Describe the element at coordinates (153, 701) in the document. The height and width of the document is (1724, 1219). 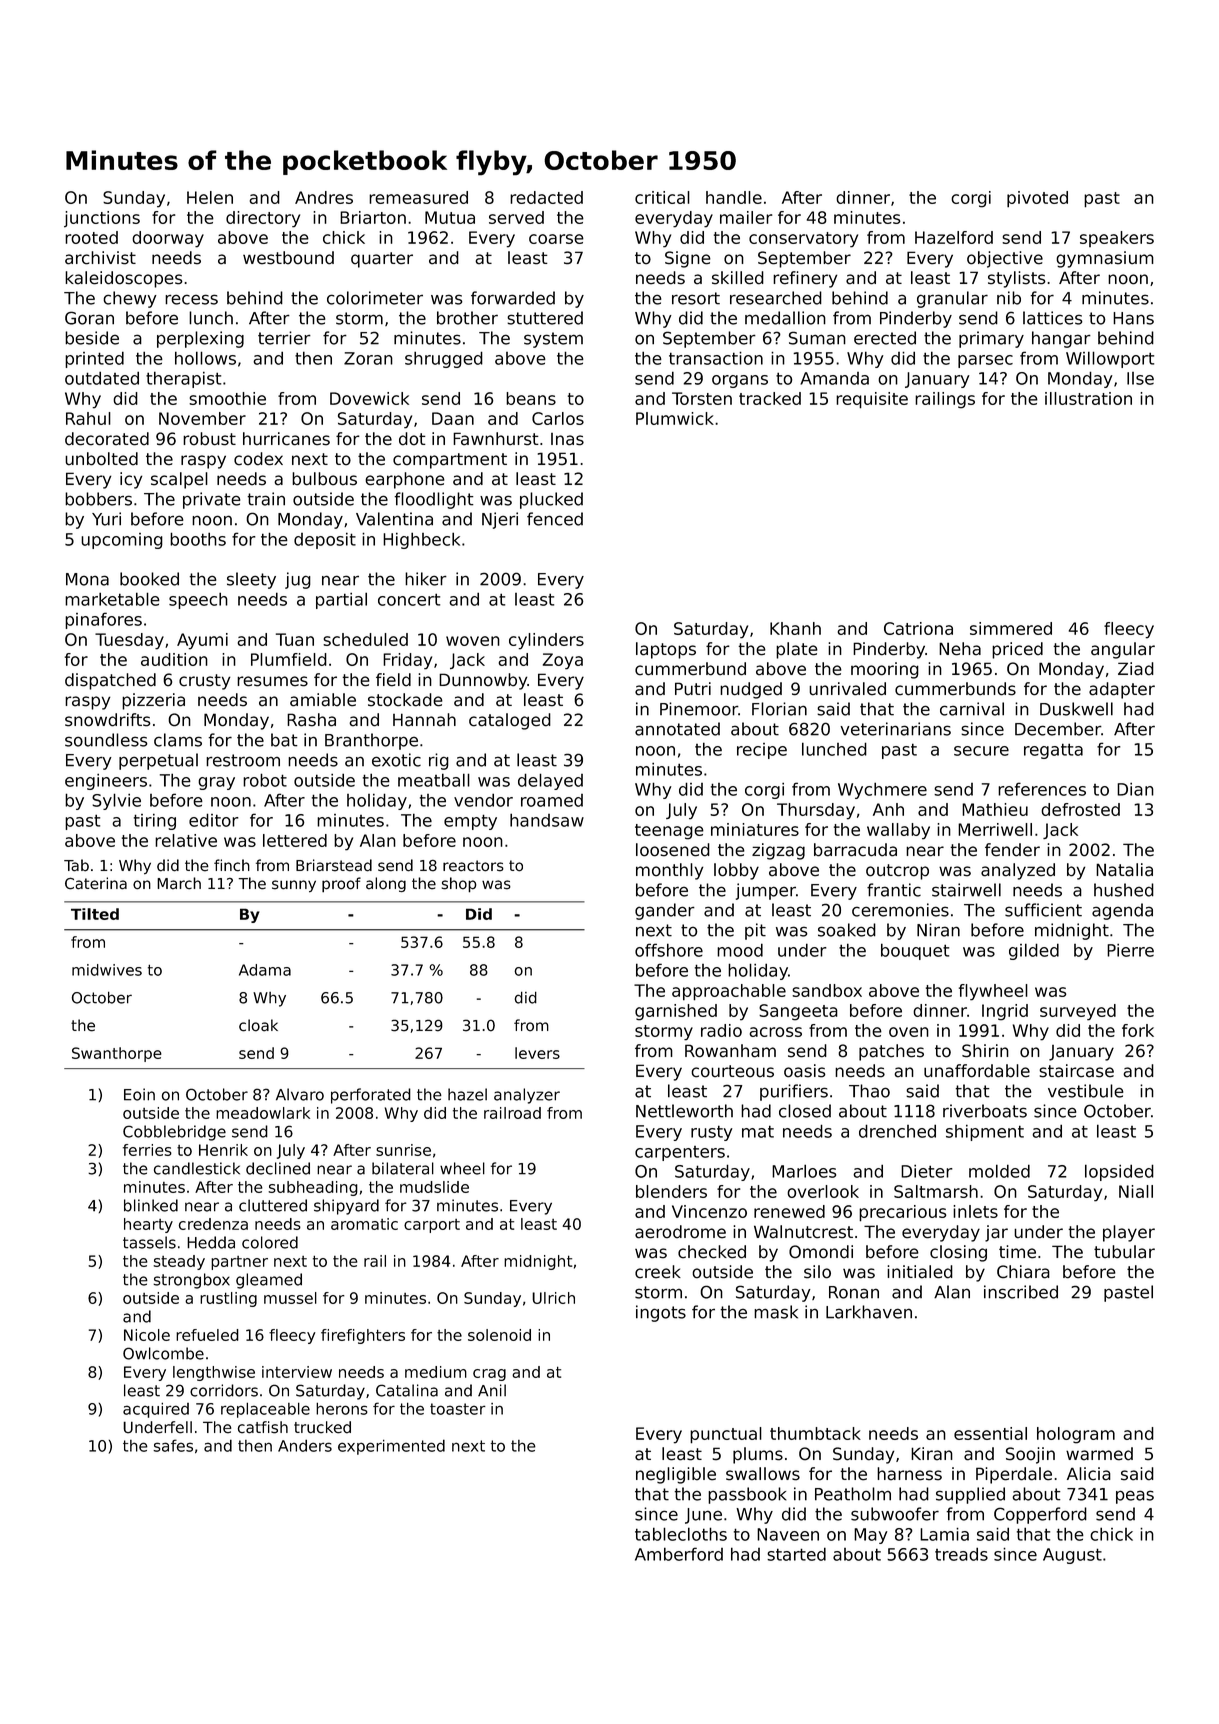
I see `pizzeria` at that location.
